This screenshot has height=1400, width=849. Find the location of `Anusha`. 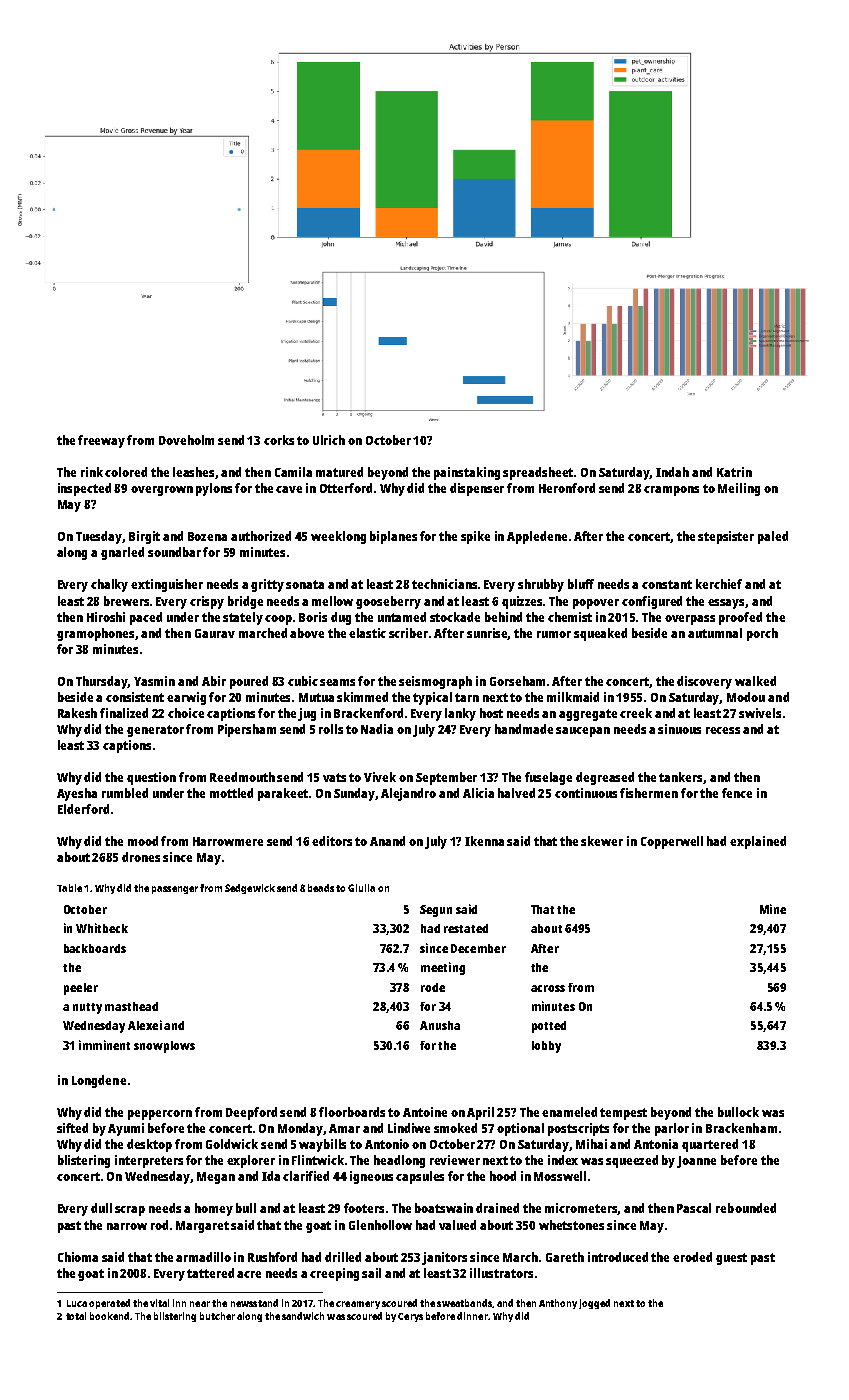

Anusha is located at coordinates (440, 1025).
